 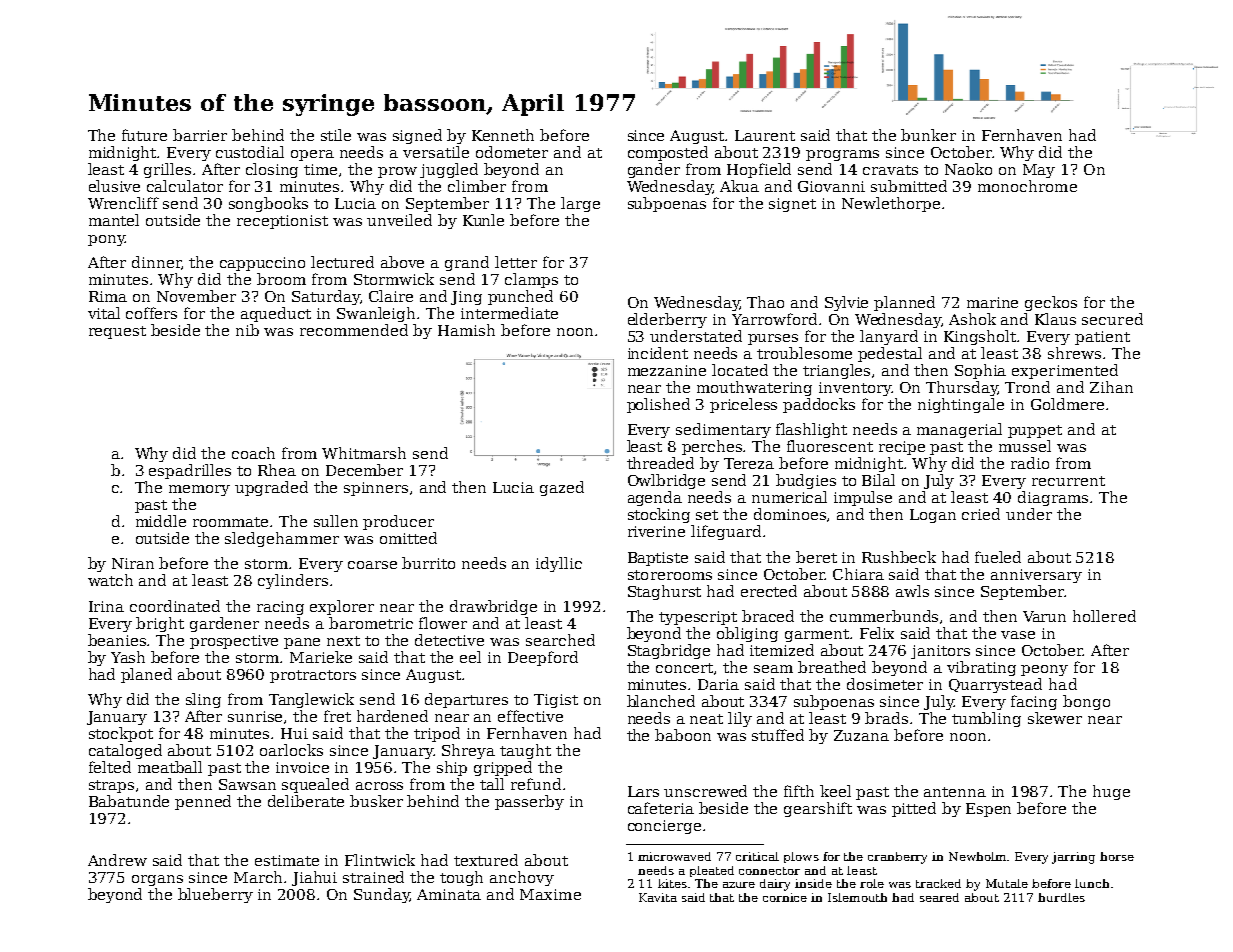 I want to click on monochrome, so click(x=1027, y=186).
